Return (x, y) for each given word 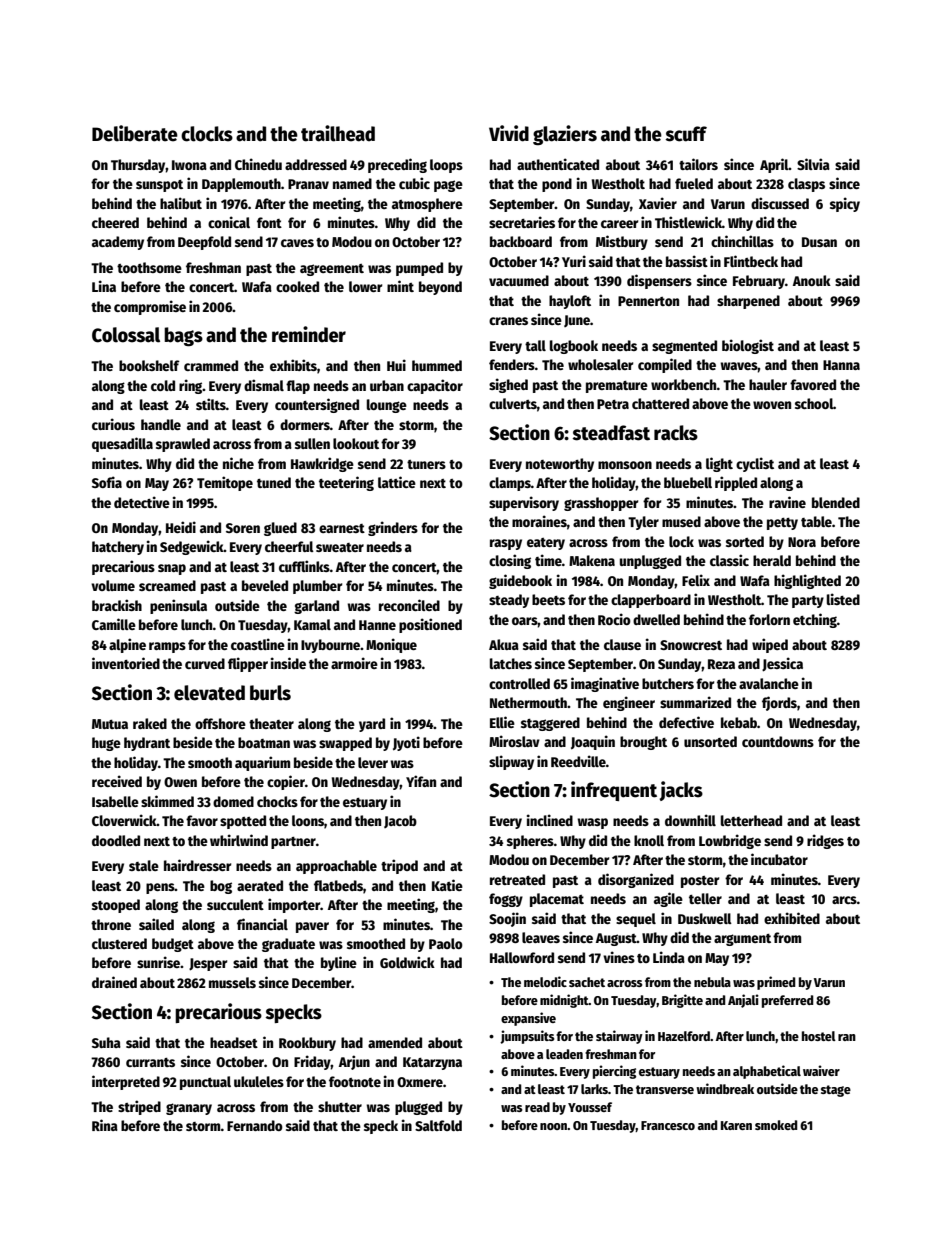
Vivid (509, 133)
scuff (686, 134)
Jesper (208, 964)
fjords (779, 703)
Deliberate (135, 133)
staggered (550, 724)
